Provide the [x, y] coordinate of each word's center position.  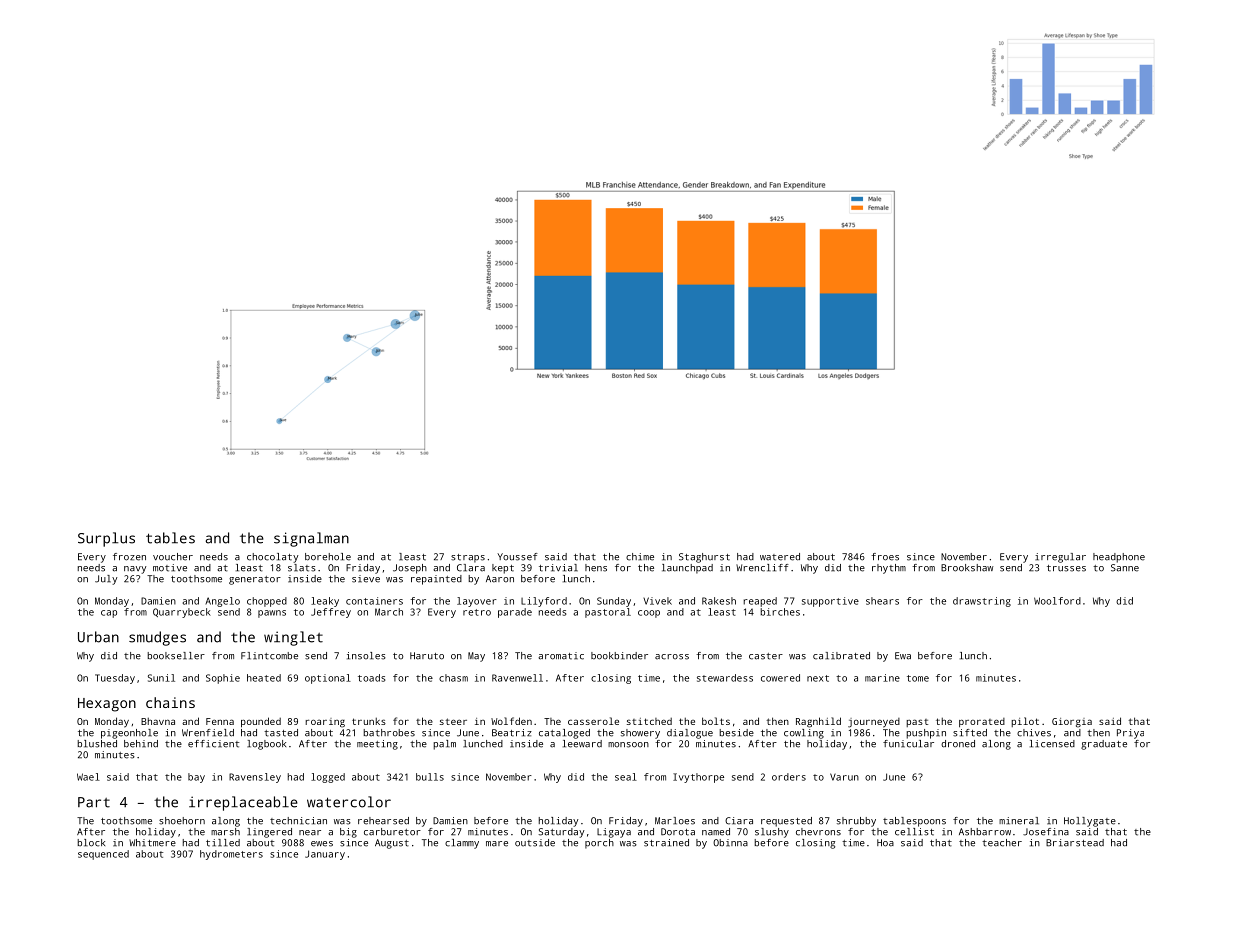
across [672, 657]
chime [640, 557]
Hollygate [1090, 822]
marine [882, 678]
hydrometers [231, 855]
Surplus [106, 539]
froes [885, 557]
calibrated [841, 656]
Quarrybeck [182, 613]
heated [264, 678]
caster [766, 656]
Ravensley [255, 778]
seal [626, 777]
